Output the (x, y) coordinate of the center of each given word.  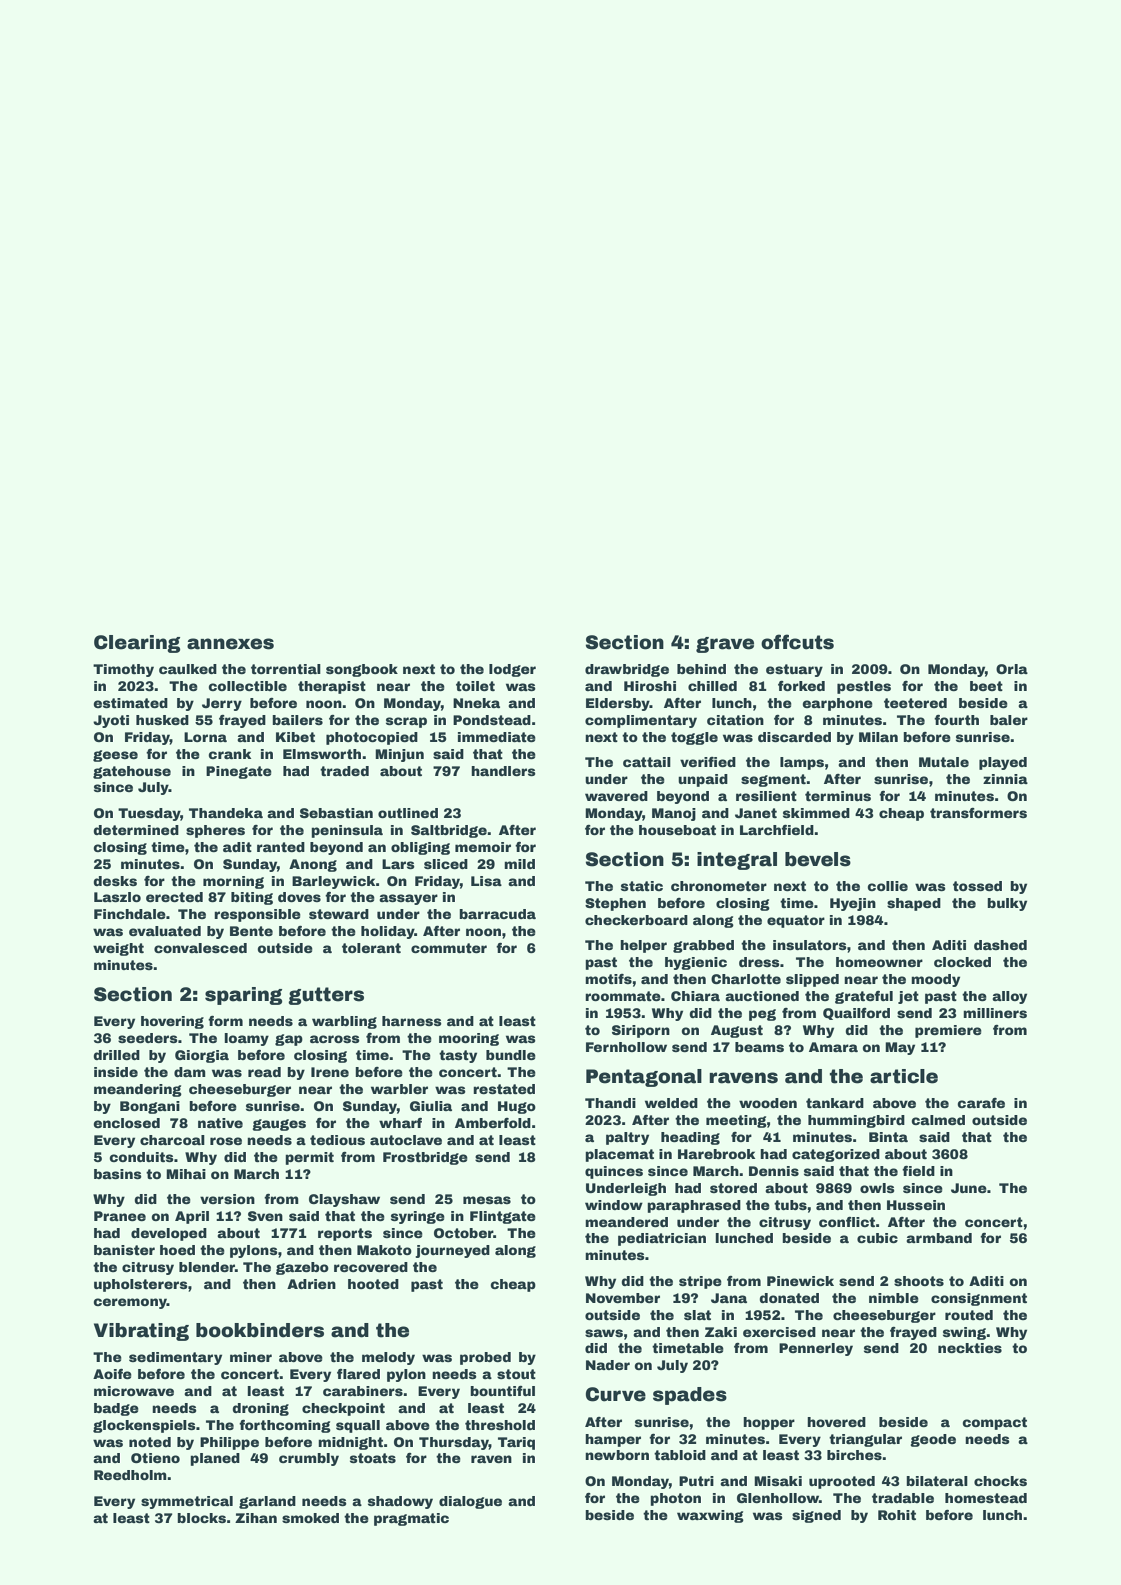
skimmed (816, 813)
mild (519, 864)
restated (504, 1089)
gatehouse (132, 772)
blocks (201, 1518)
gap (289, 1040)
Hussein (916, 1205)
